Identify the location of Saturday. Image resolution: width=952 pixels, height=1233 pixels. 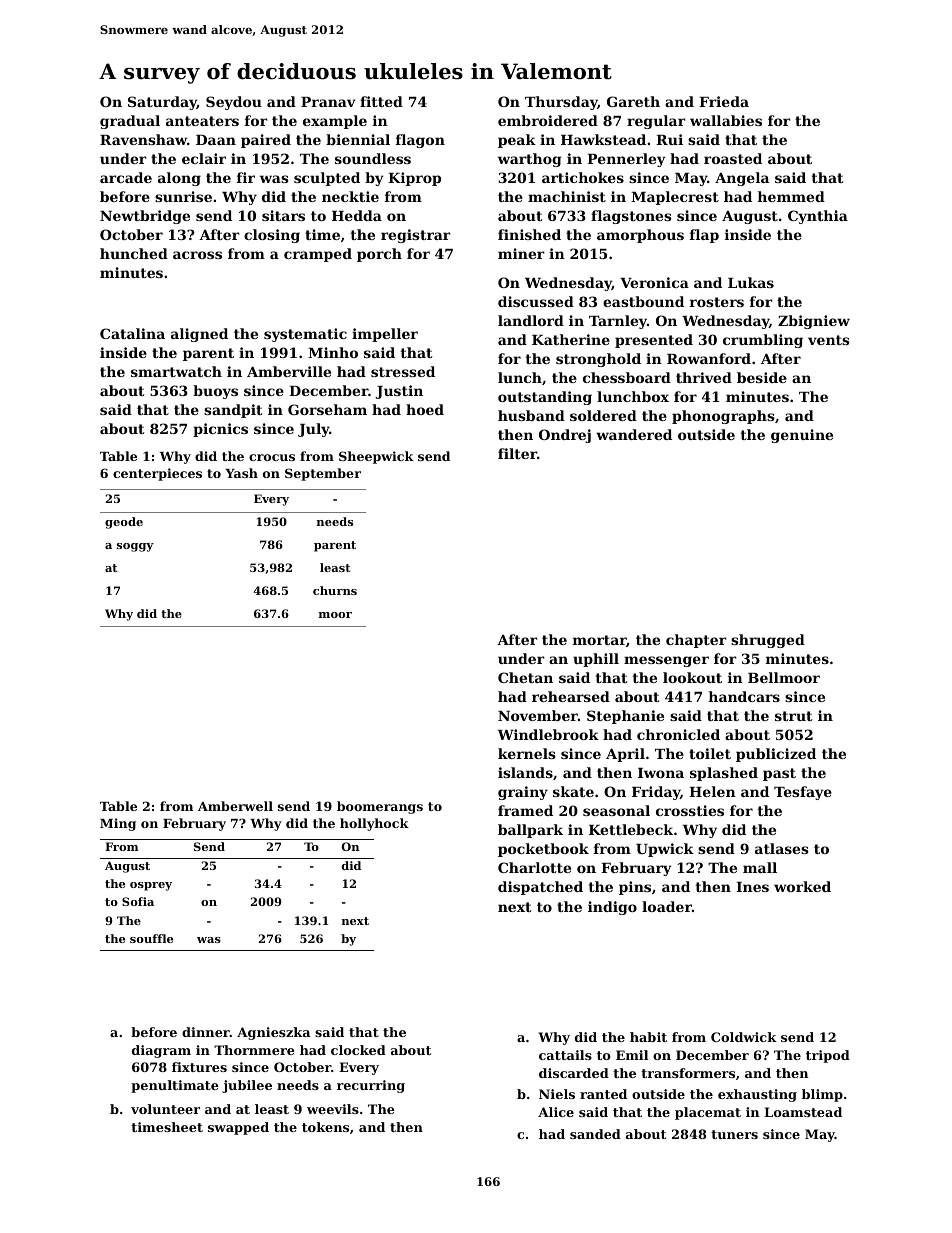
(162, 103).
